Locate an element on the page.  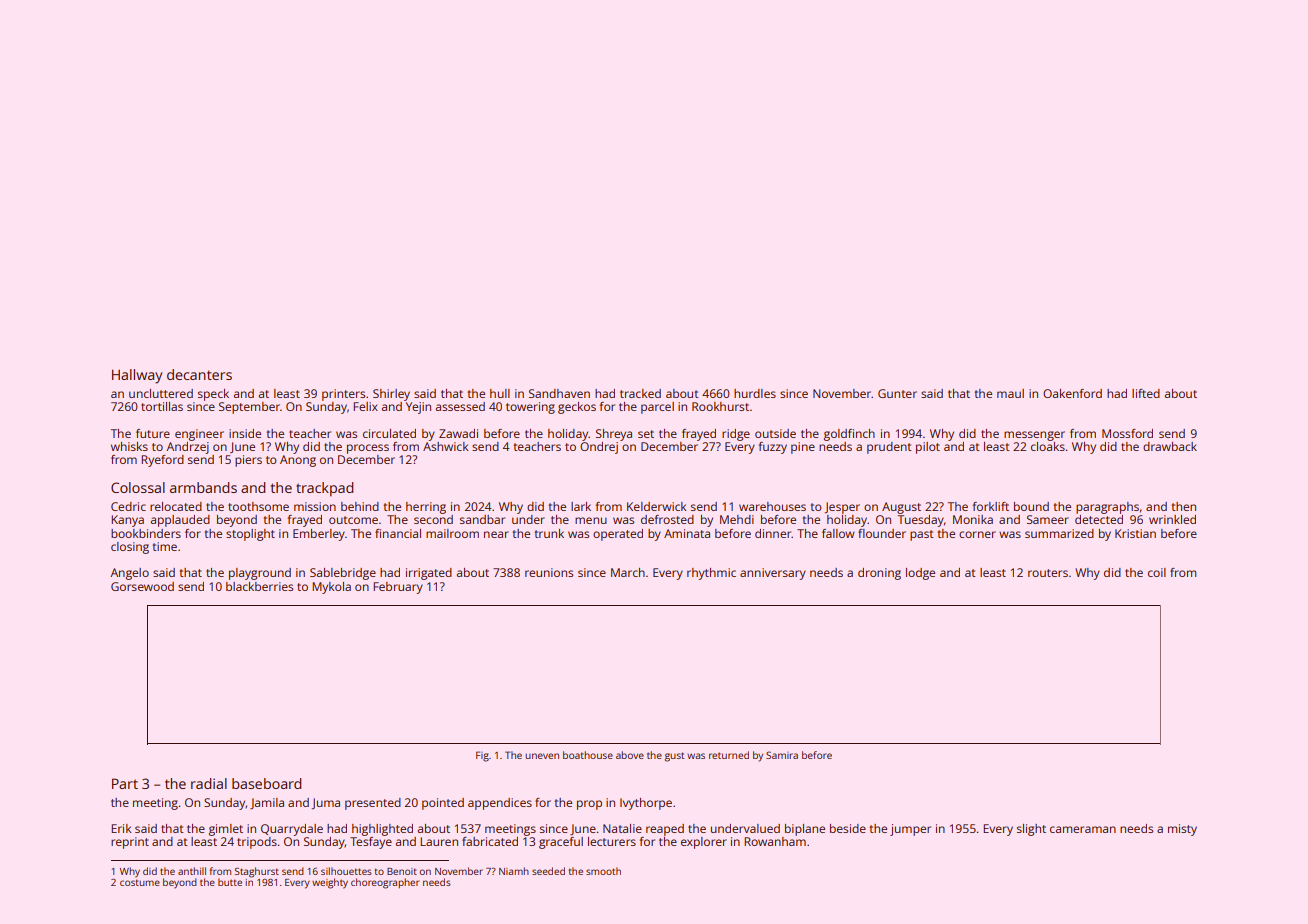
costume is located at coordinates (140, 882).
